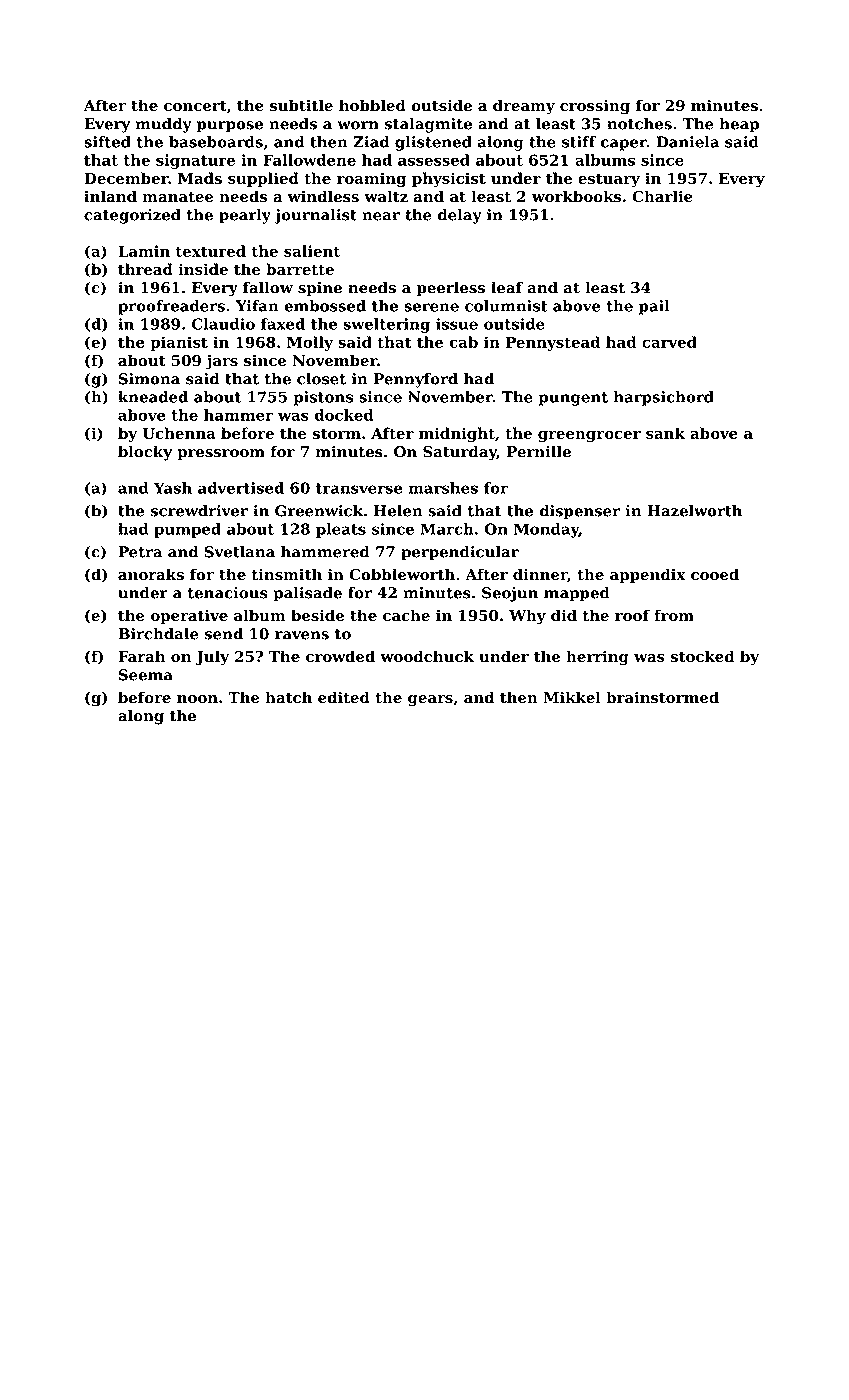 The image size is (849, 1400). I want to click on screwdriver, so click(199, 511).
